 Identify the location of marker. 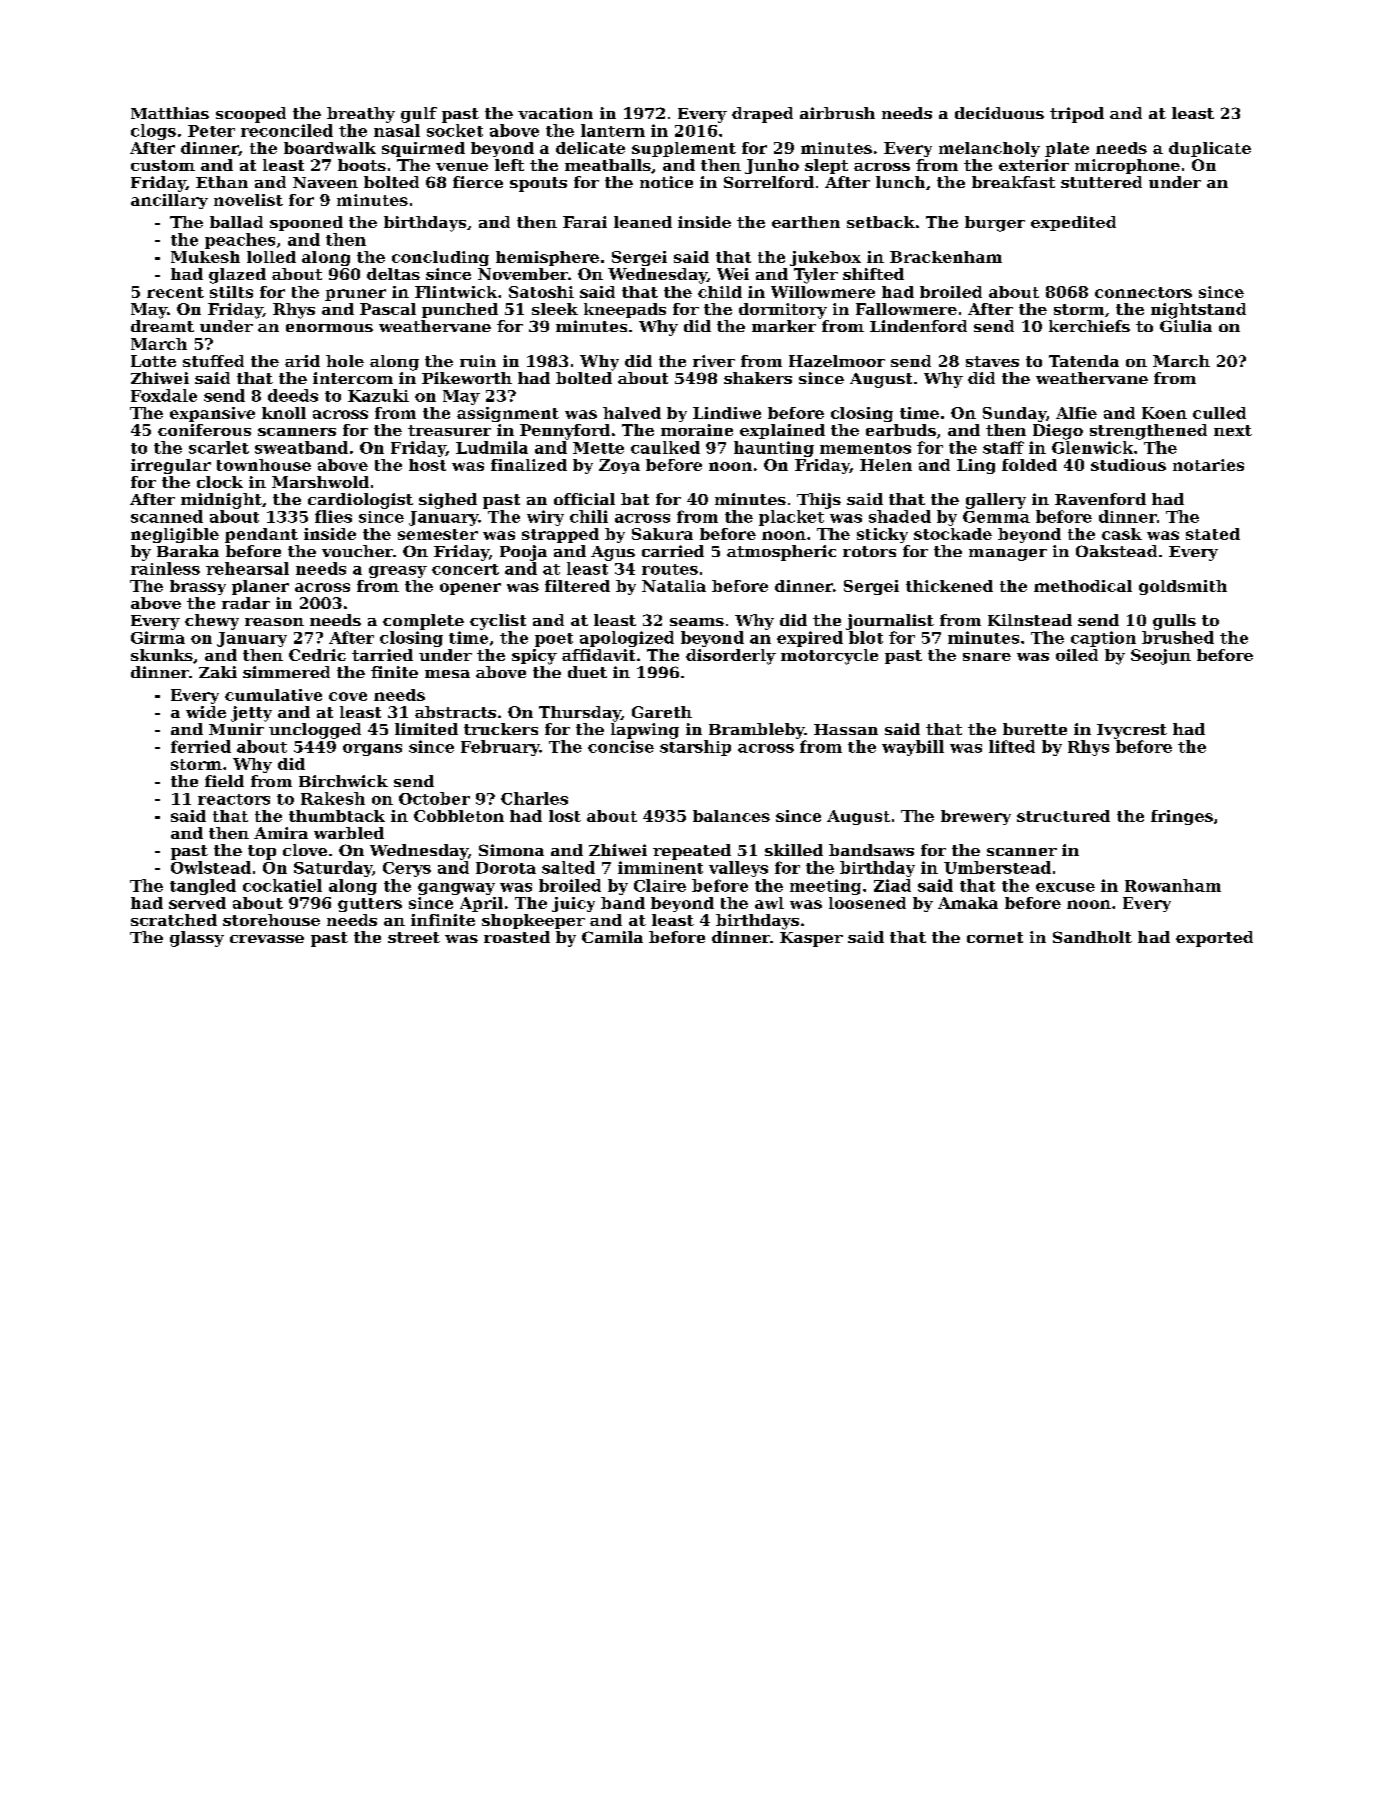
(784, 326).
